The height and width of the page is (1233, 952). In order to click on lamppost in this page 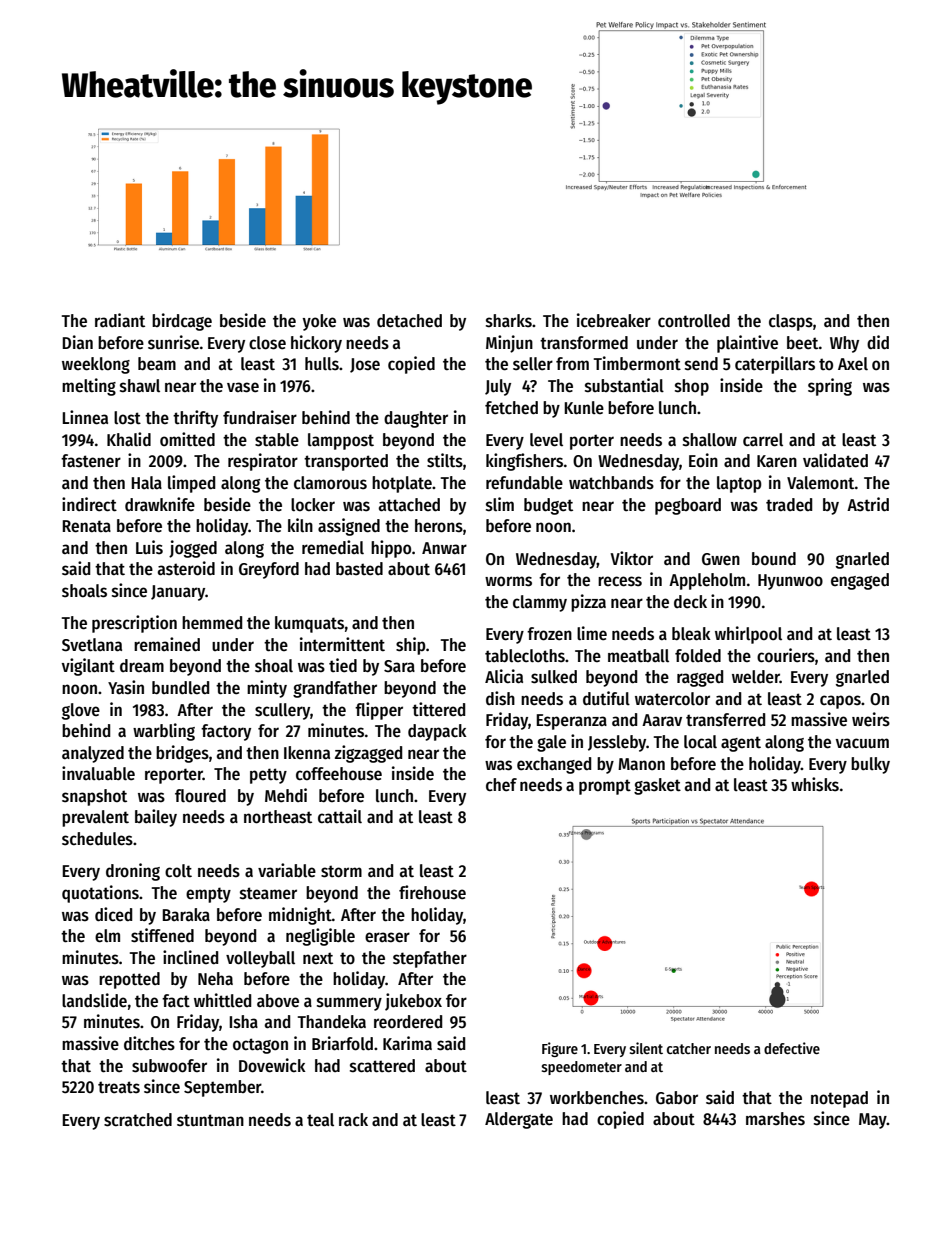, I will do `click(341, 441)`.
